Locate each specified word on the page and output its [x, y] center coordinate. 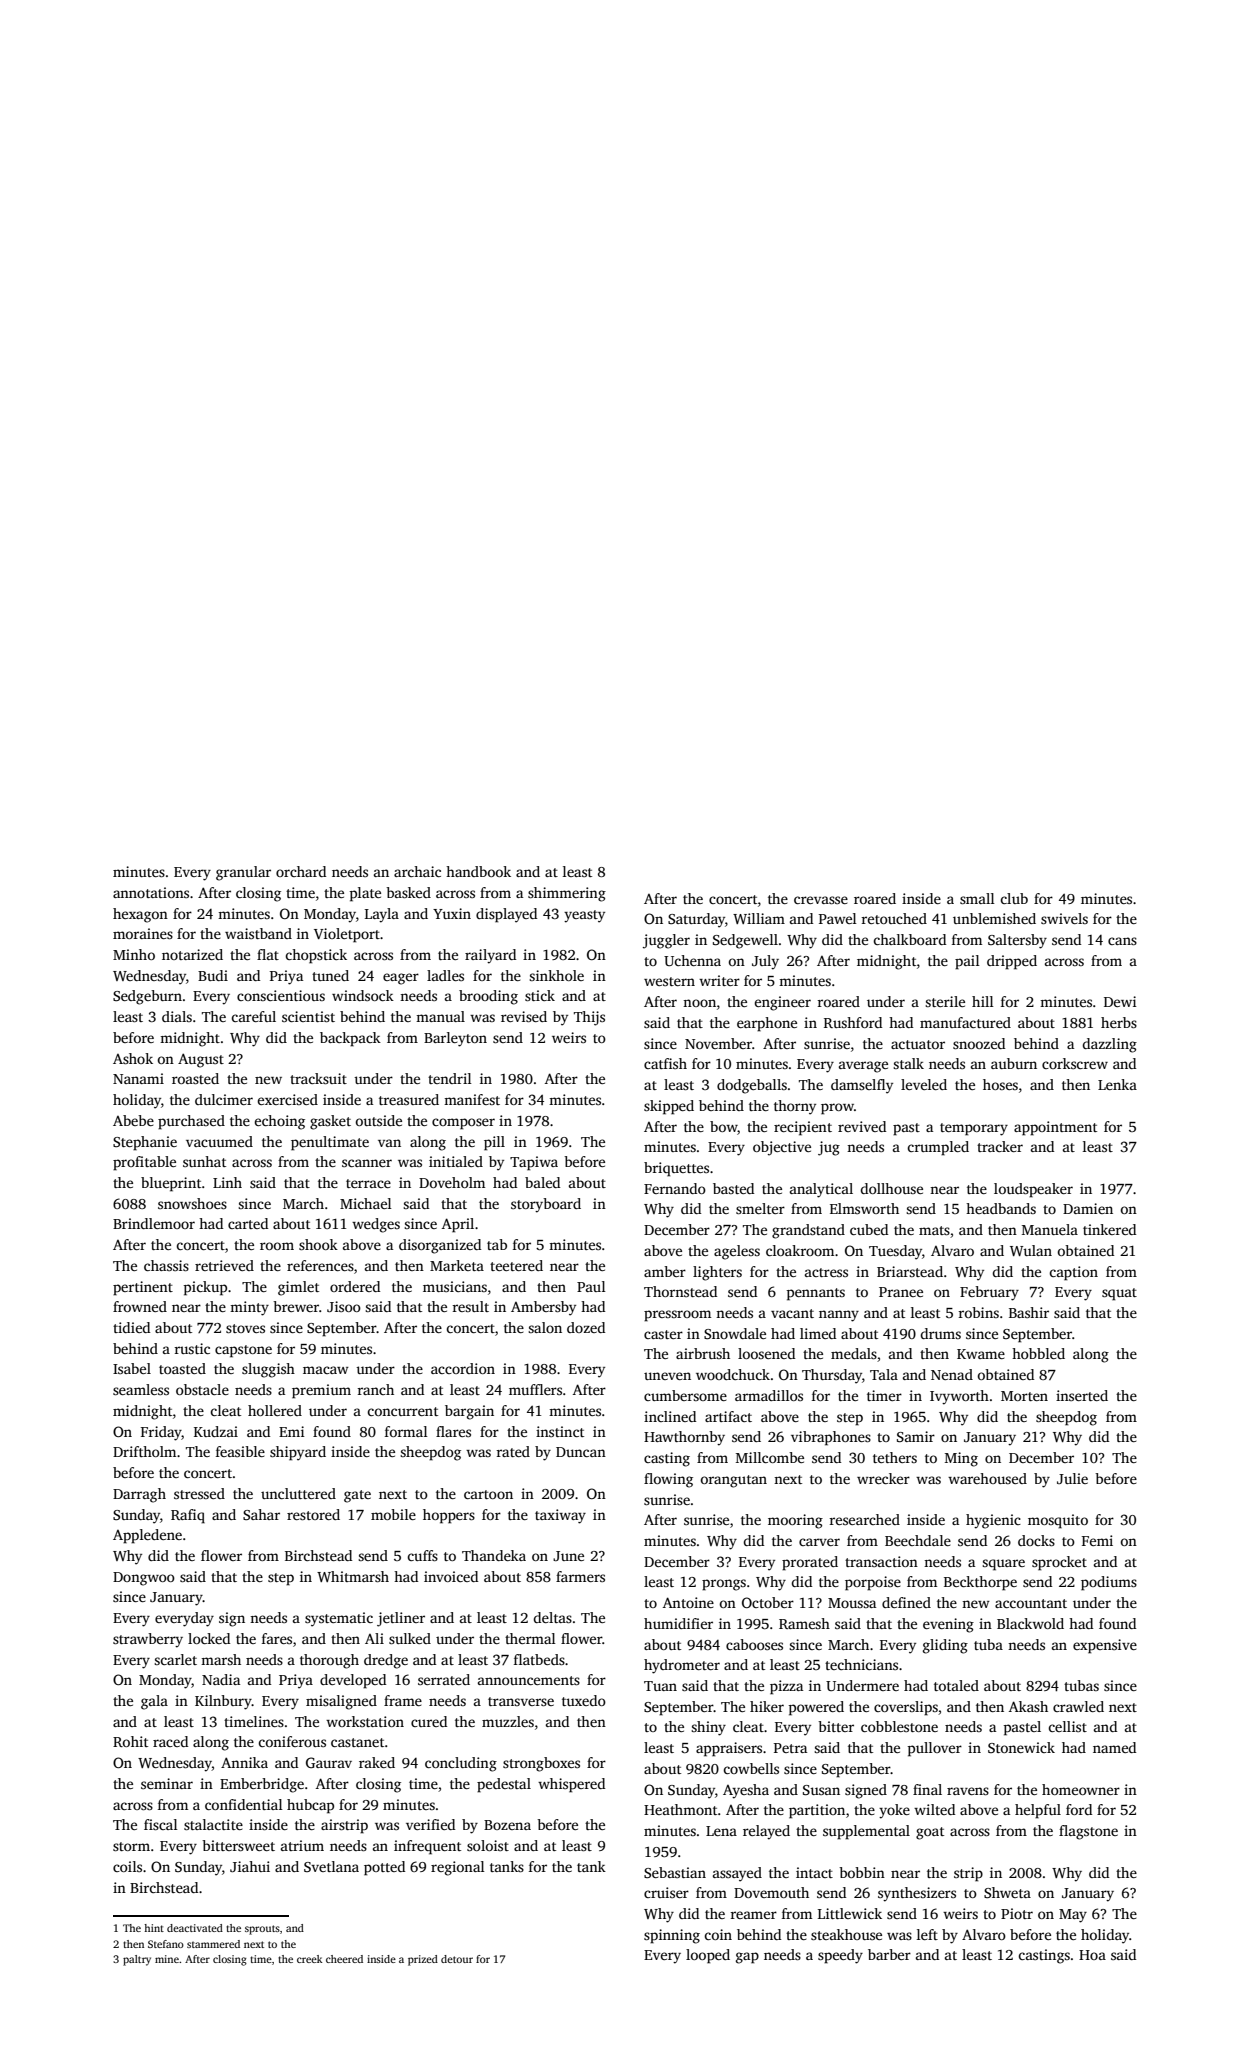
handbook [478, 871]
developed [353, 1681]
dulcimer [224, 1099]
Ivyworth [959, 1397]
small [977, 898]
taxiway [560, 1516]
